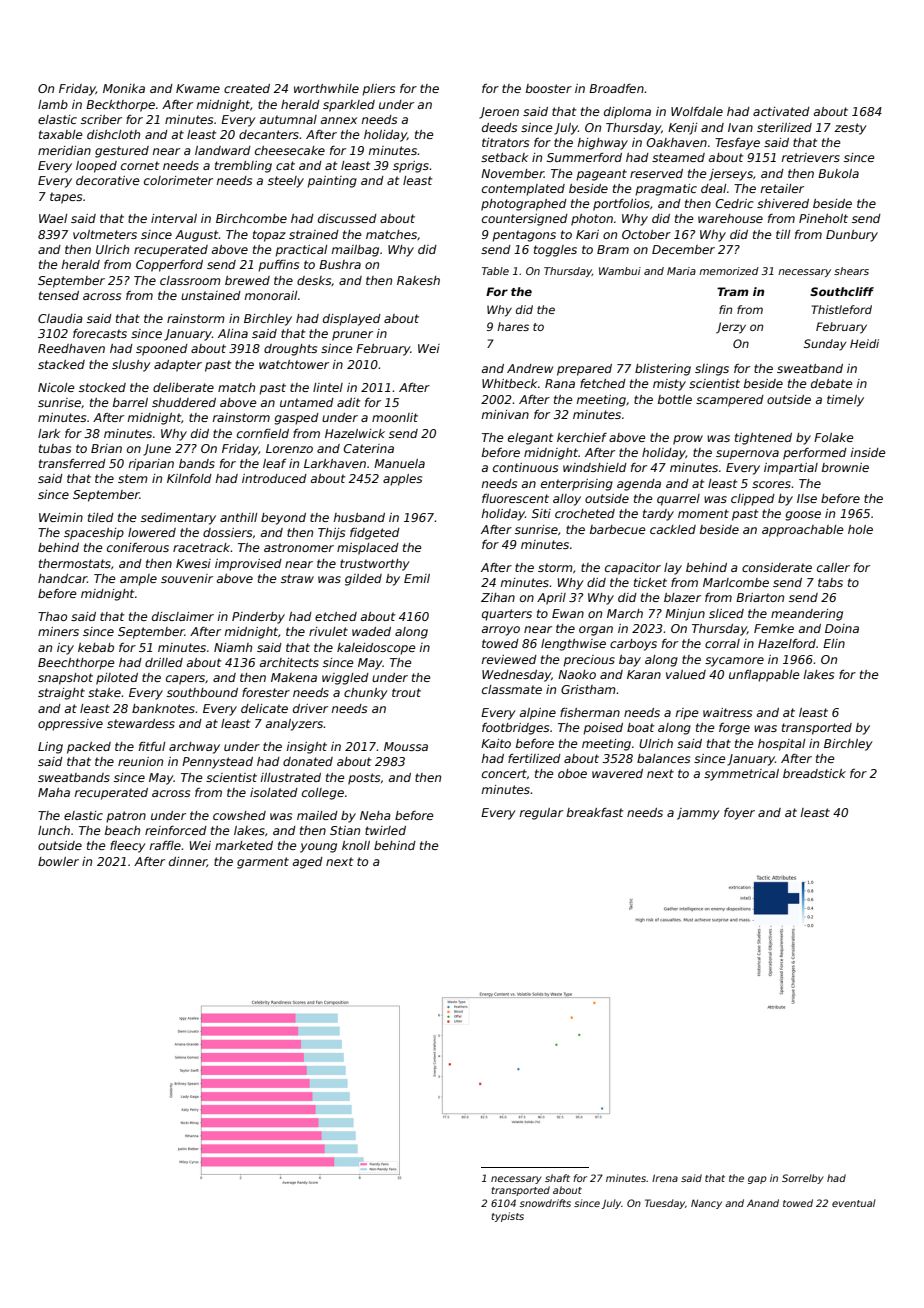 The image size is (924, 1308). What do you see at coordinates (58, 861) in the document?
I see `bowler` at bounding box center [58, 861].
